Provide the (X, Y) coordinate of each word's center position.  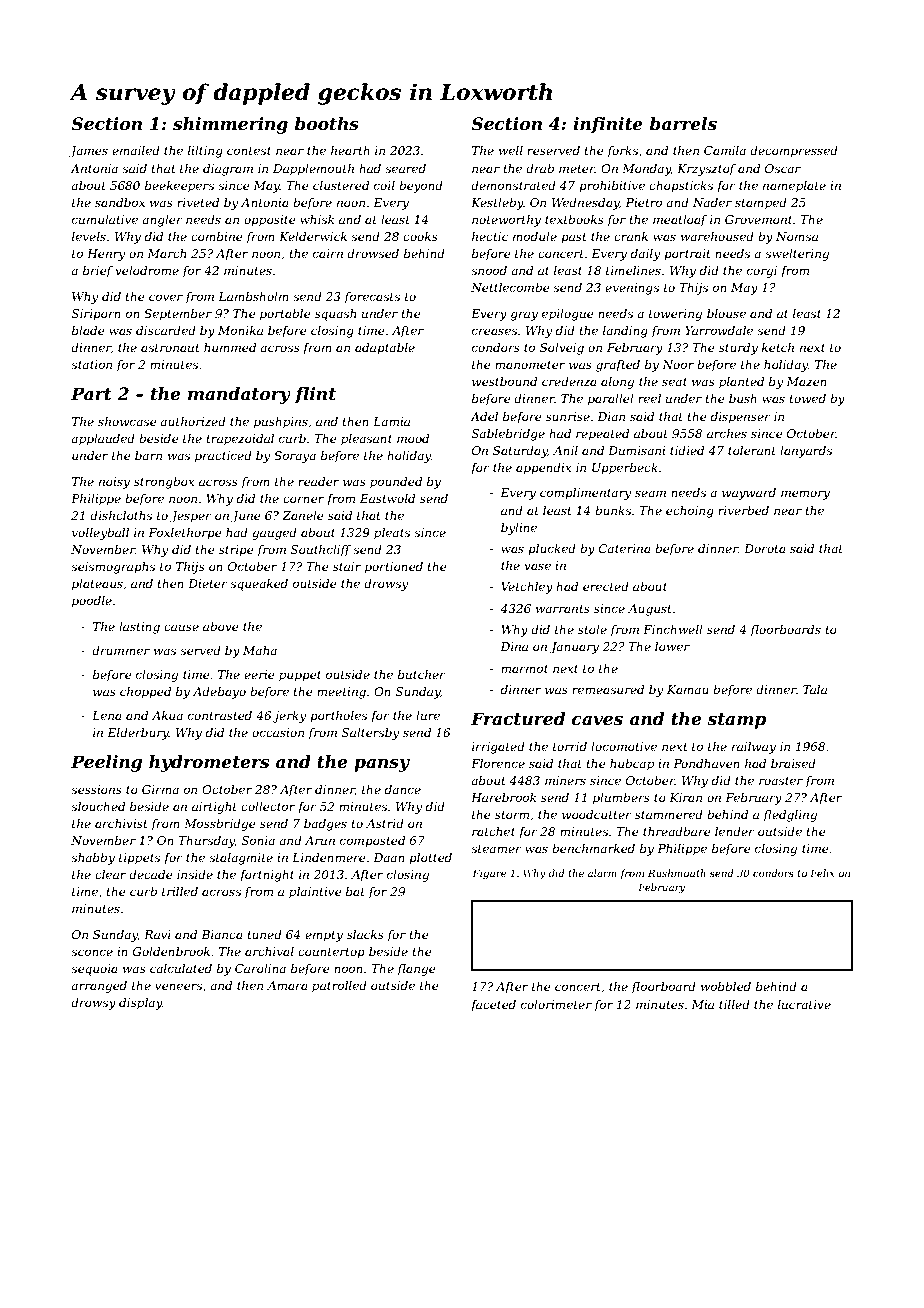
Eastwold (387, 498)
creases (494, 331)
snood (489, 270)
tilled (734, 1004)
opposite (270, 221)
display (140, 1004)
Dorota (765, 548)
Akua (167, 715)
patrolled (339, 987)
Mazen (806, 381)
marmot (524, 669)
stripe (236, 551)
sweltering (797, 255)
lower (672, 646)
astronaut (170, 348)
